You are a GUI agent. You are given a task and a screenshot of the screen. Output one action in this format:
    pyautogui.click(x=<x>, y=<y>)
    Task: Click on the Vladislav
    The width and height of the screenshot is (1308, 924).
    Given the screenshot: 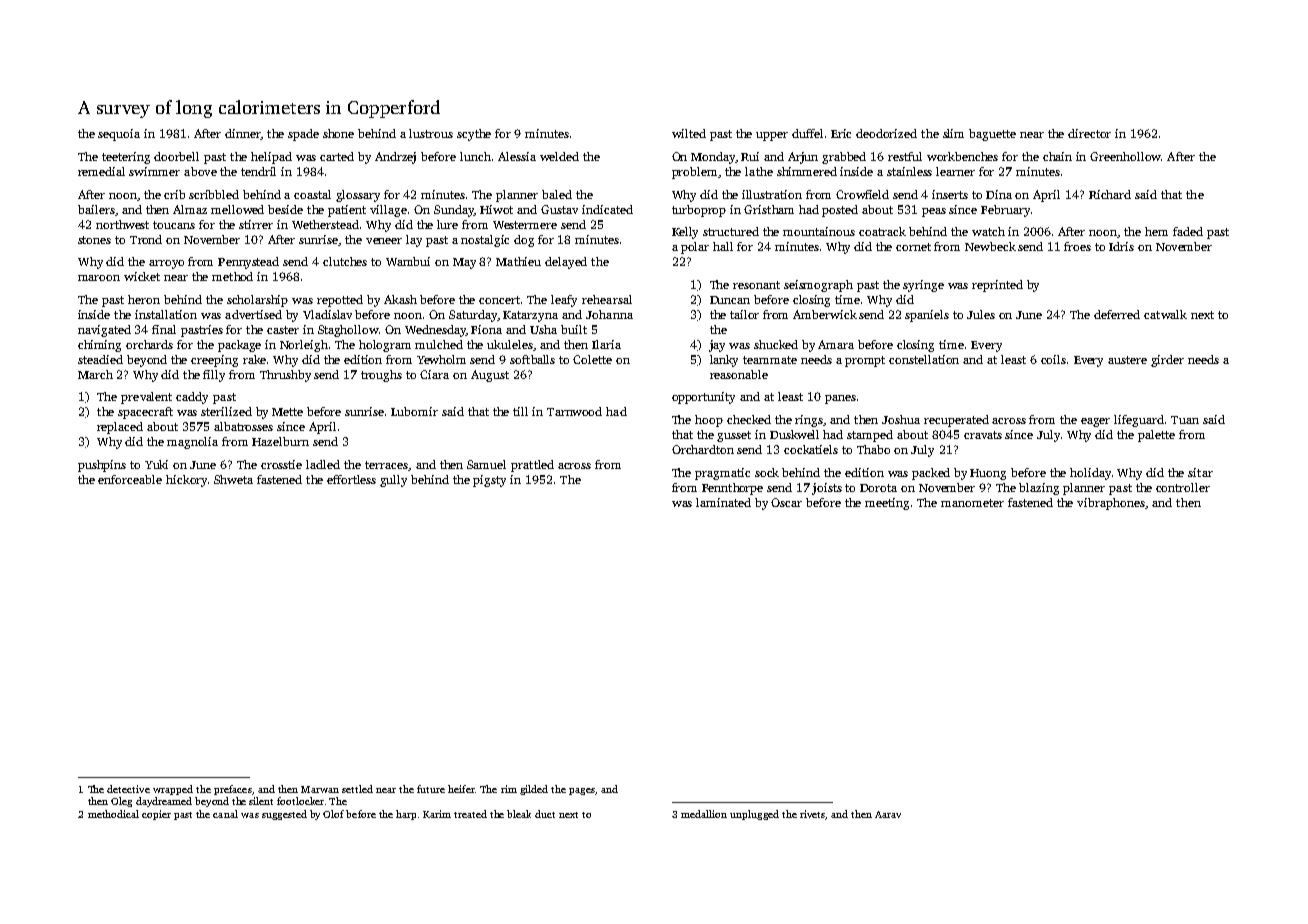 What is the action you would take?
    pyautogui.click(x=327, y=314)
